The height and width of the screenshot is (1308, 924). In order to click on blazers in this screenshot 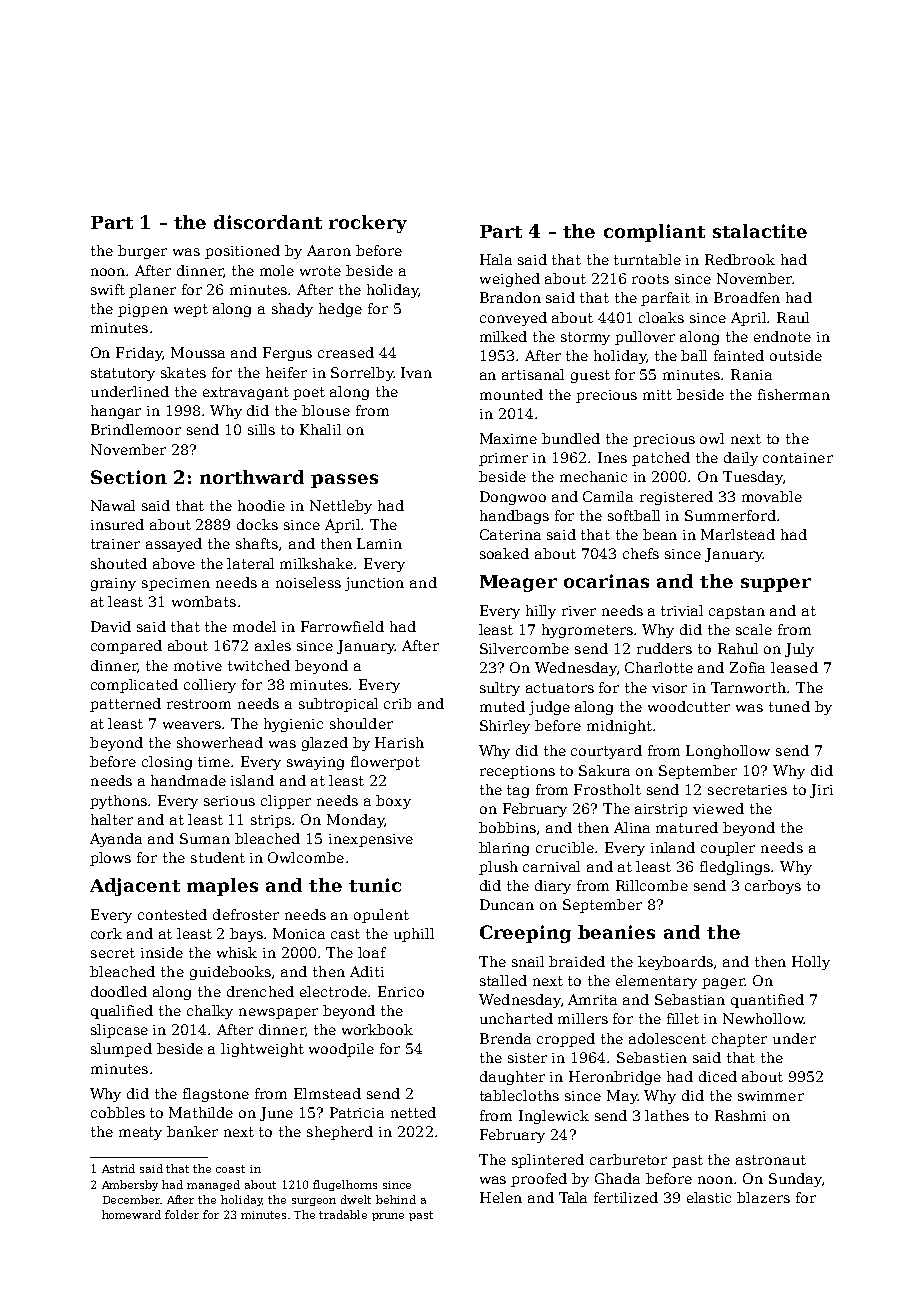, I will do `click(763, 1197)`.
